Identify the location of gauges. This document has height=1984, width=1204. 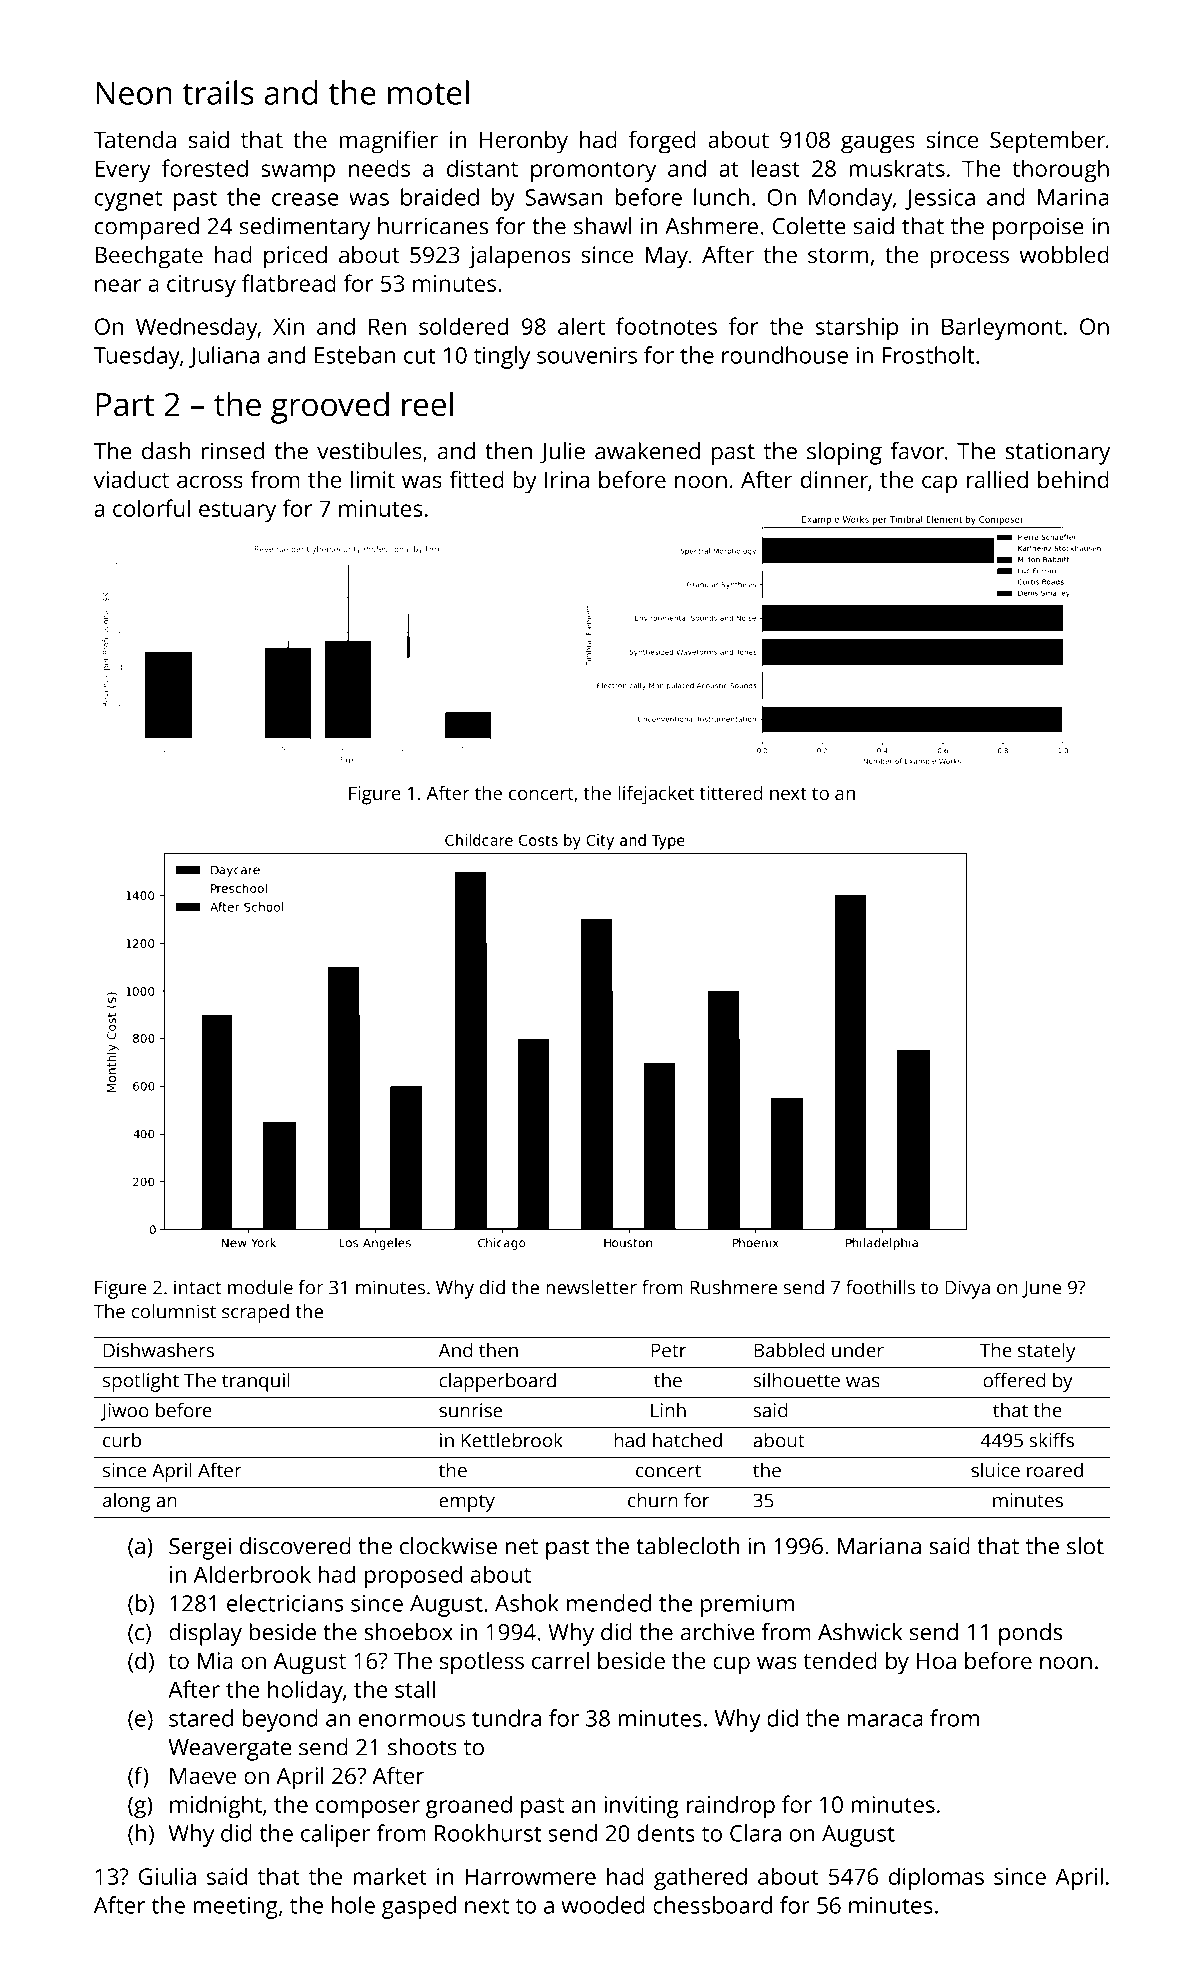
(878, 144).
